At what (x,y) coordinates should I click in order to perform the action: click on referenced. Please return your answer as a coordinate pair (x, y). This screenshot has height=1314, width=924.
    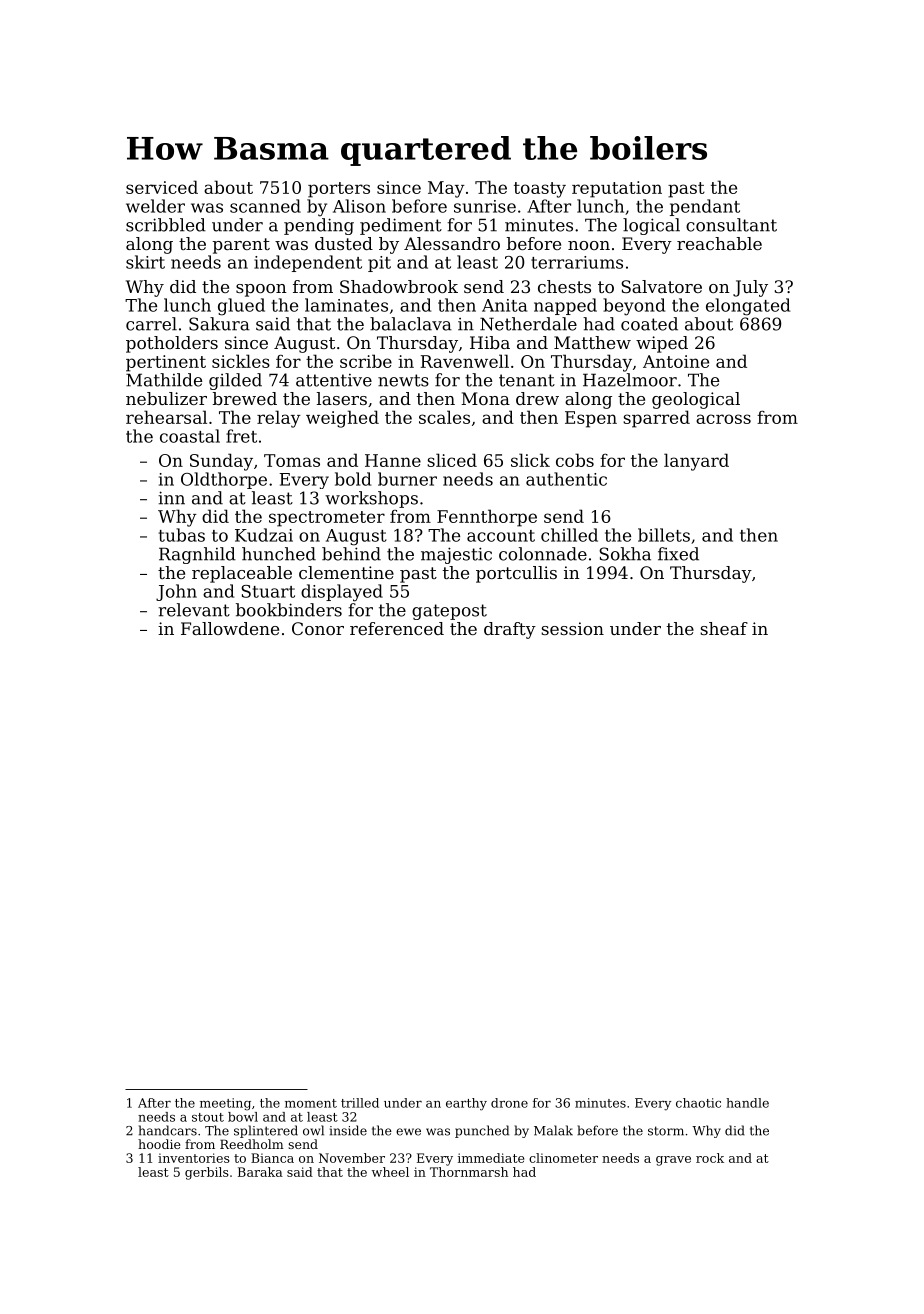
    Looking at the image, I should click on (397, 628).
